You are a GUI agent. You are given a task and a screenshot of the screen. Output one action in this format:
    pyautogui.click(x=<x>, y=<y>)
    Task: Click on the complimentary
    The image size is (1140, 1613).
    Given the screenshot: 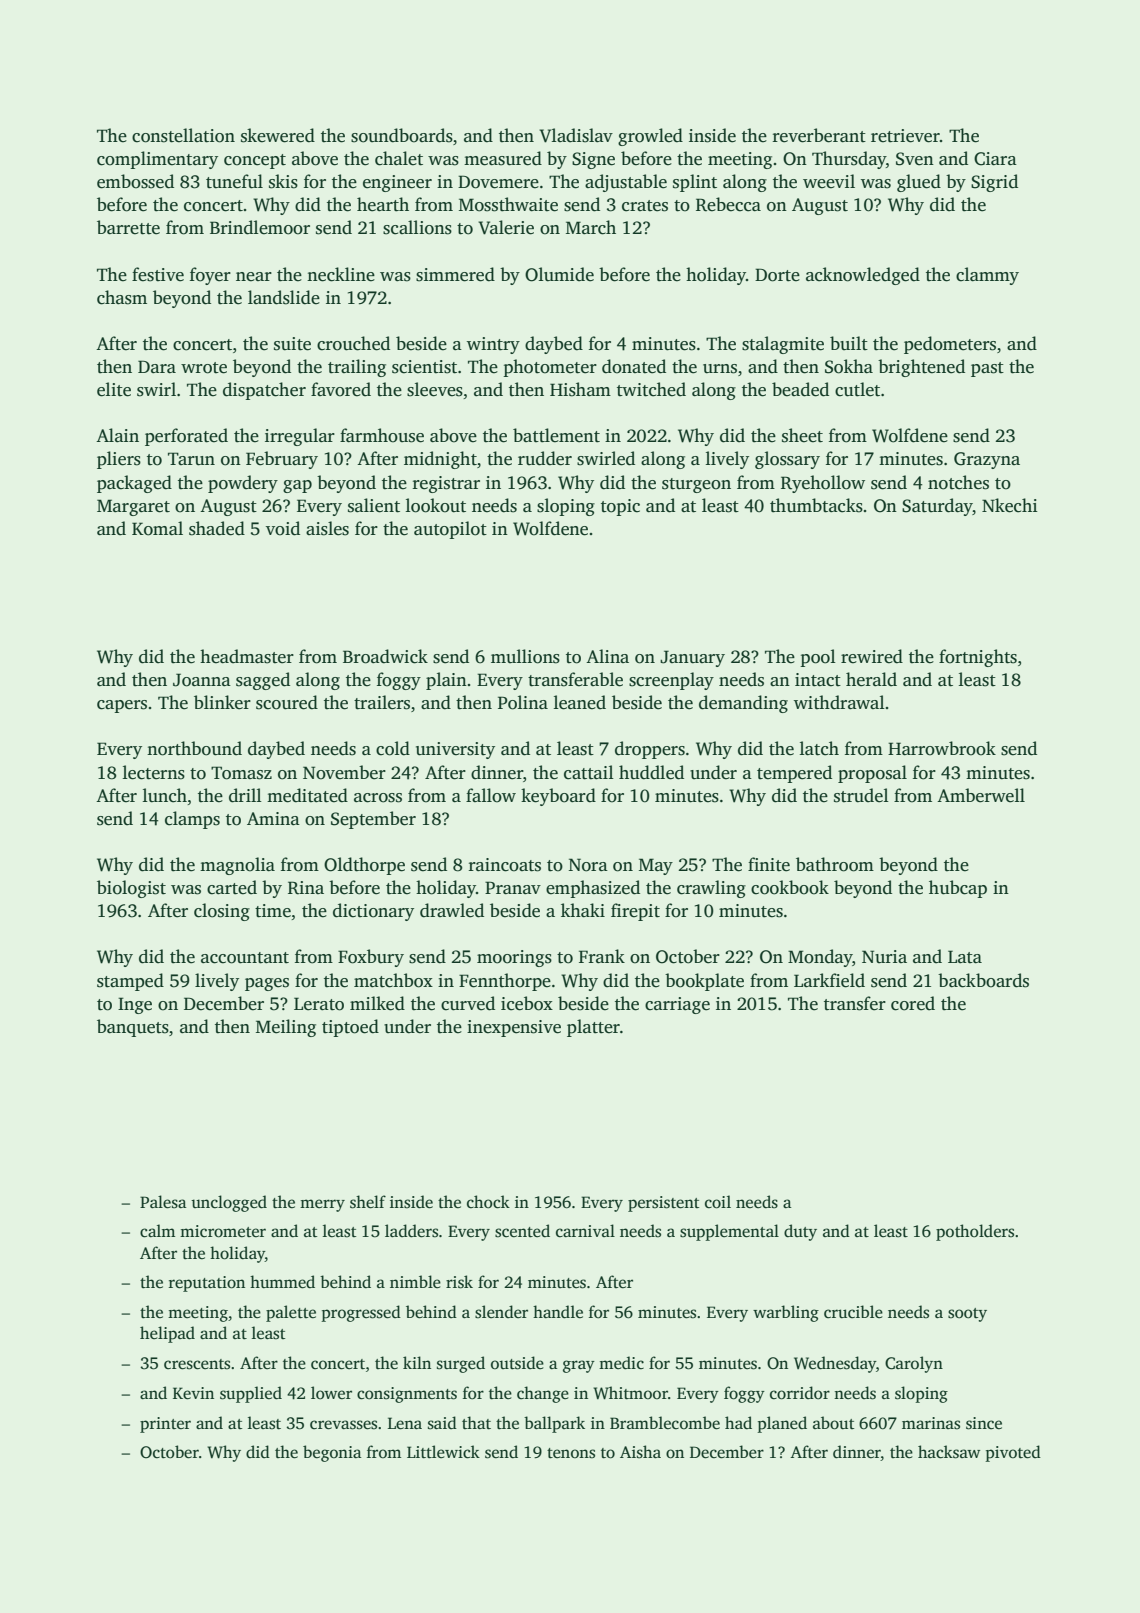 What is the action you would take?
    pyautogui.click(x=157, y=160)
